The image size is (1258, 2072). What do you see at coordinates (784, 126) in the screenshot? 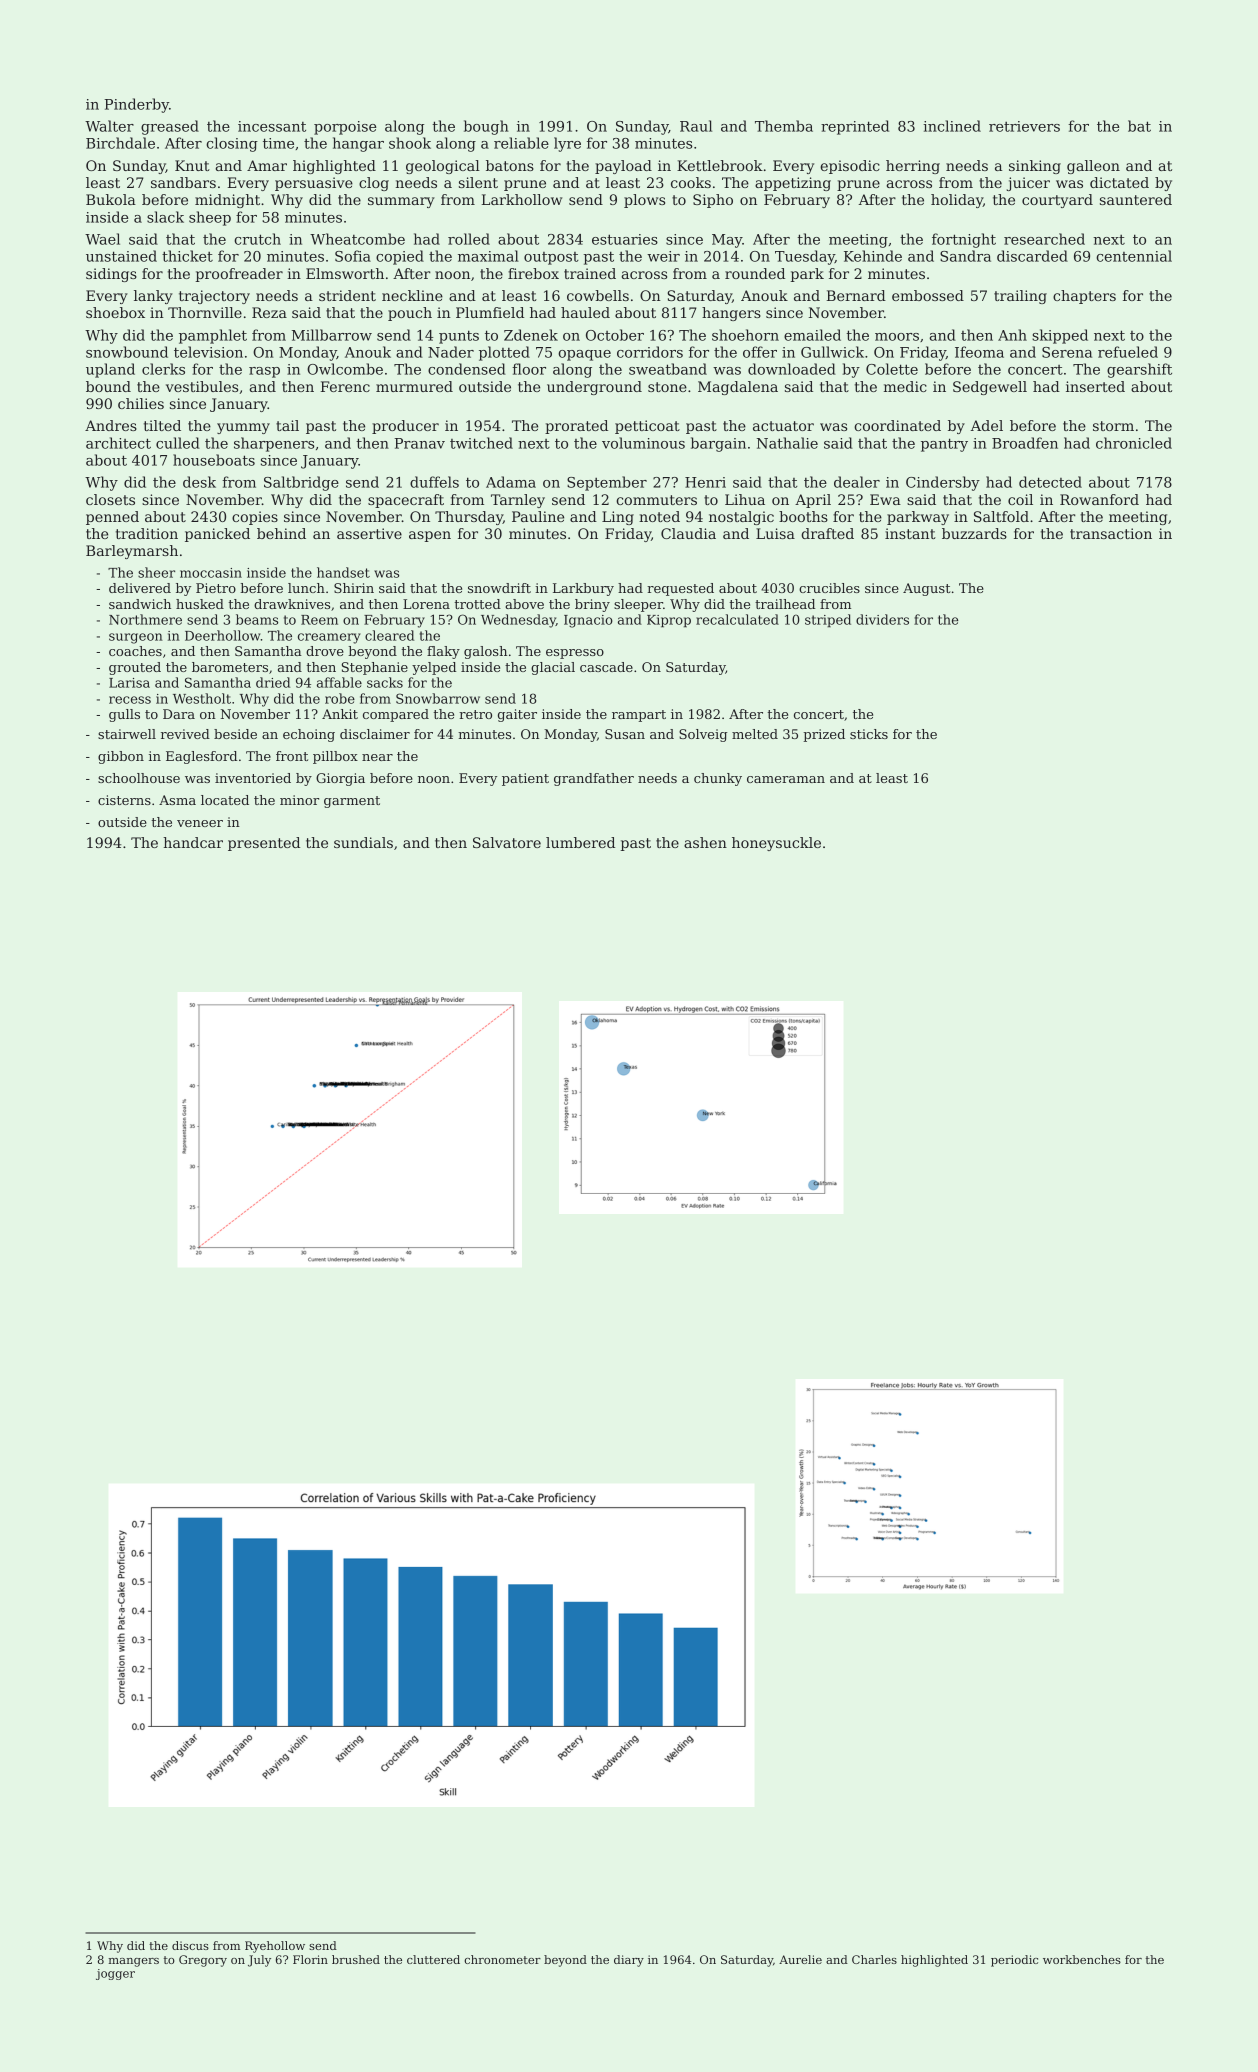
I see `Themba` at bounding box center [784, 126].
